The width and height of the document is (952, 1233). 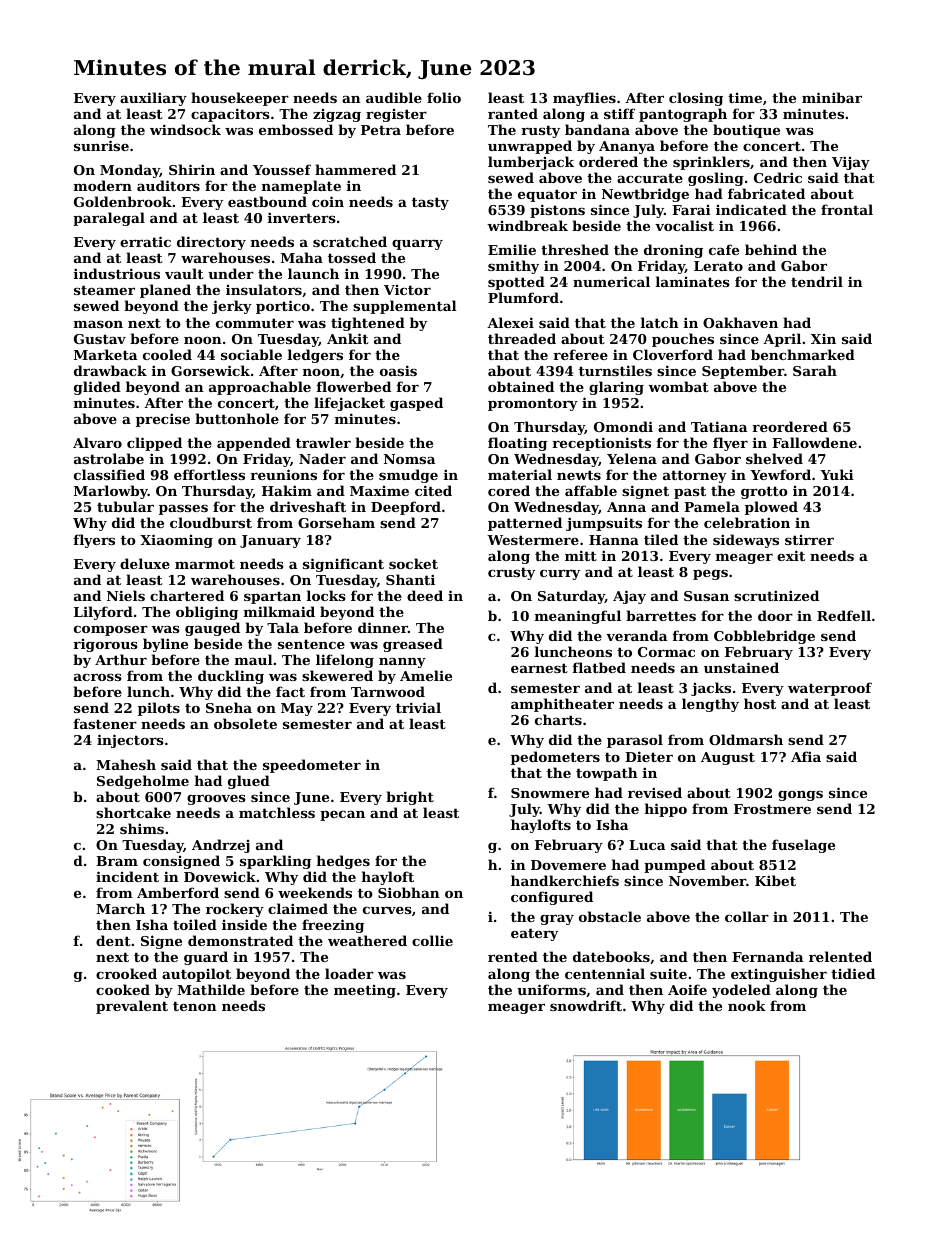 What do you see at coordinates (779, 975) in the document?
I see `extinguisher` at bounding box center [779, 975].
